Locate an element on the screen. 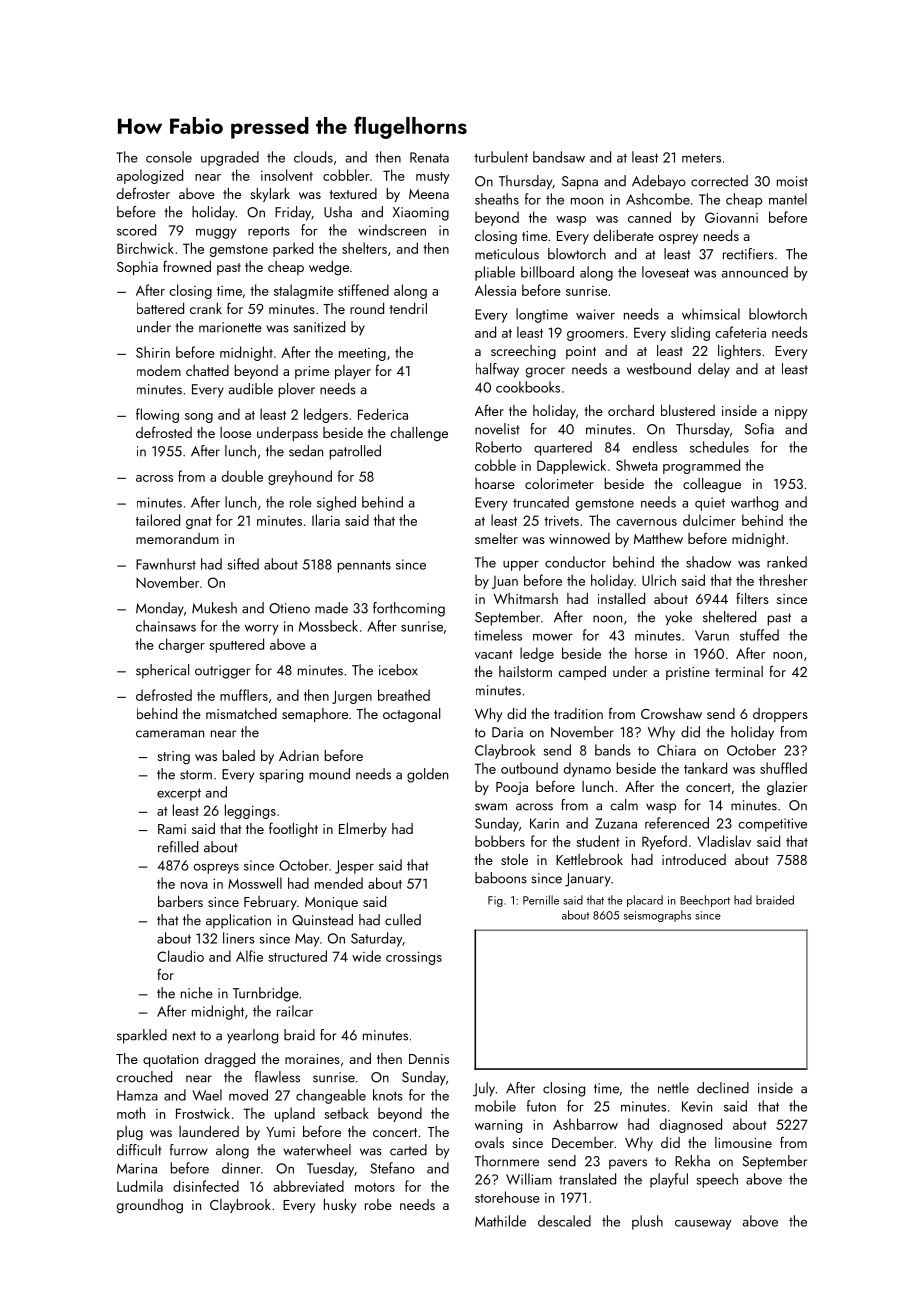 The height and width of the screenshot is (1308, 924). Frostwick is located at coordinates (203, 1113).
